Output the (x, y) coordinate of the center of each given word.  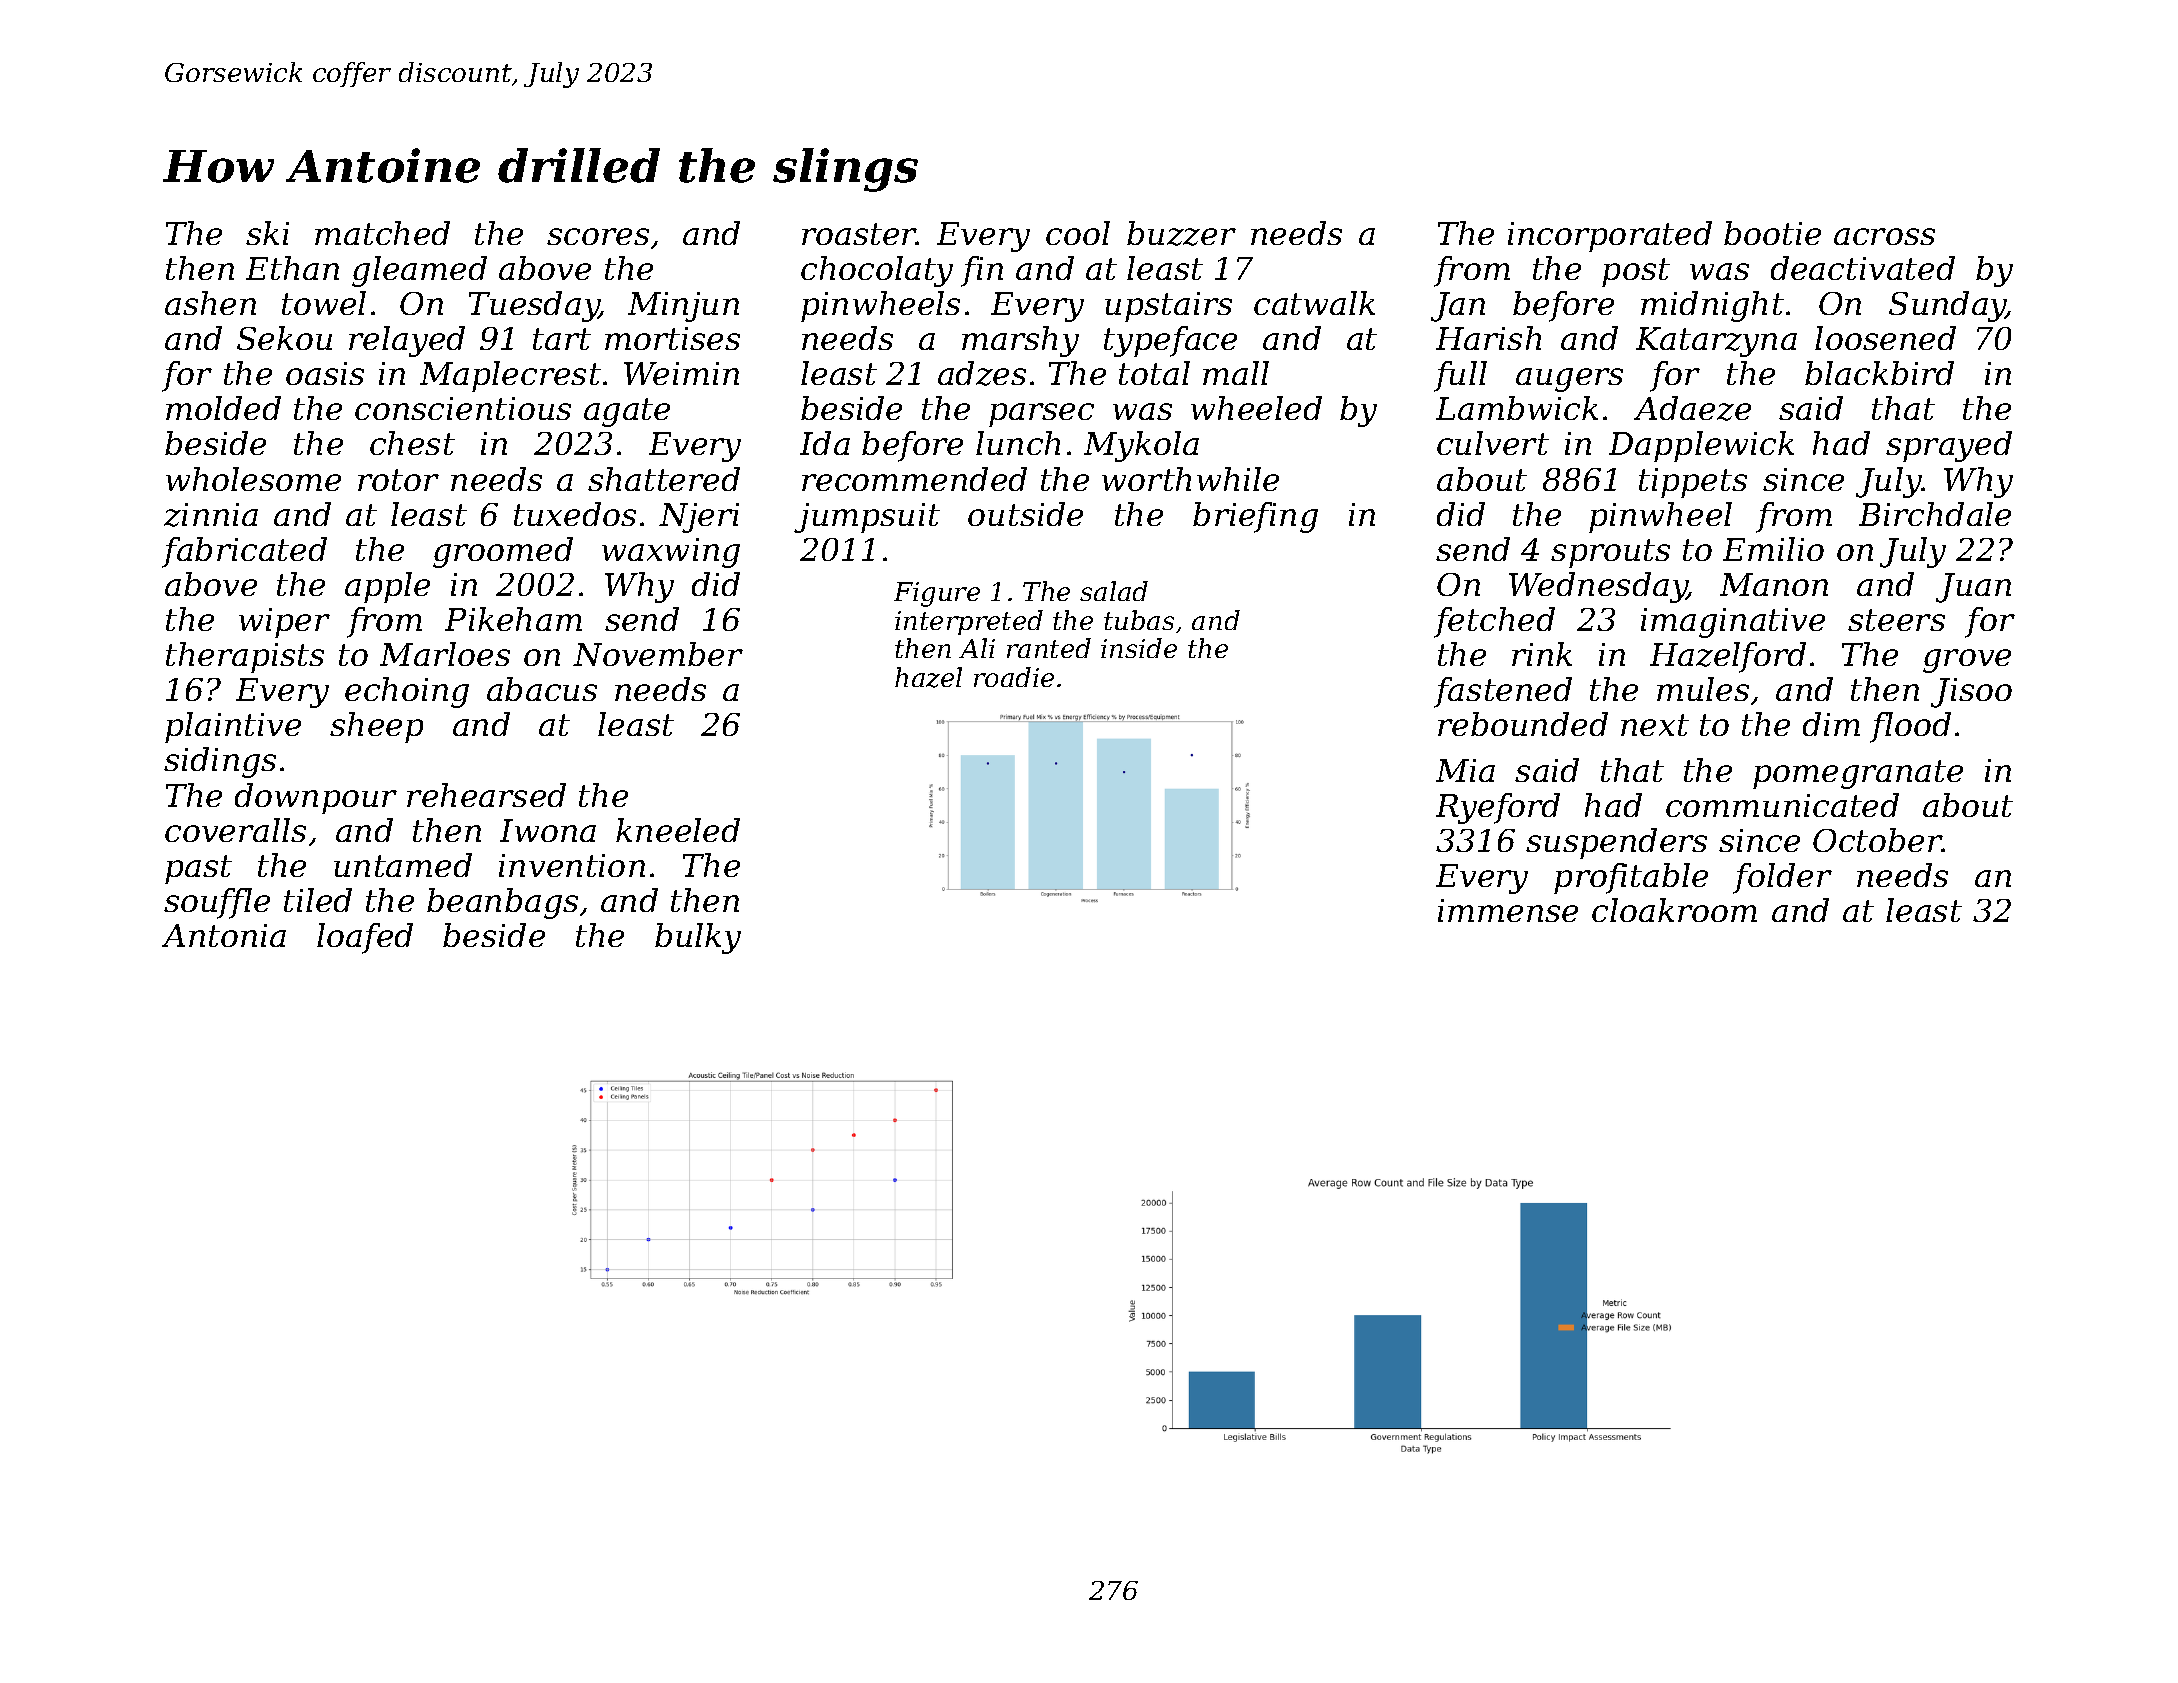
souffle (217, 903)
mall (1236, 373)
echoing (407, 692)
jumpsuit (867, 518)
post (1636, 272)
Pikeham (513, 619)
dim (1831, 724)
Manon (1774, 584)
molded (223, 408)
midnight (1712, 306)
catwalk (1314, 303)
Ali (977, 648)
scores (598, 236)
